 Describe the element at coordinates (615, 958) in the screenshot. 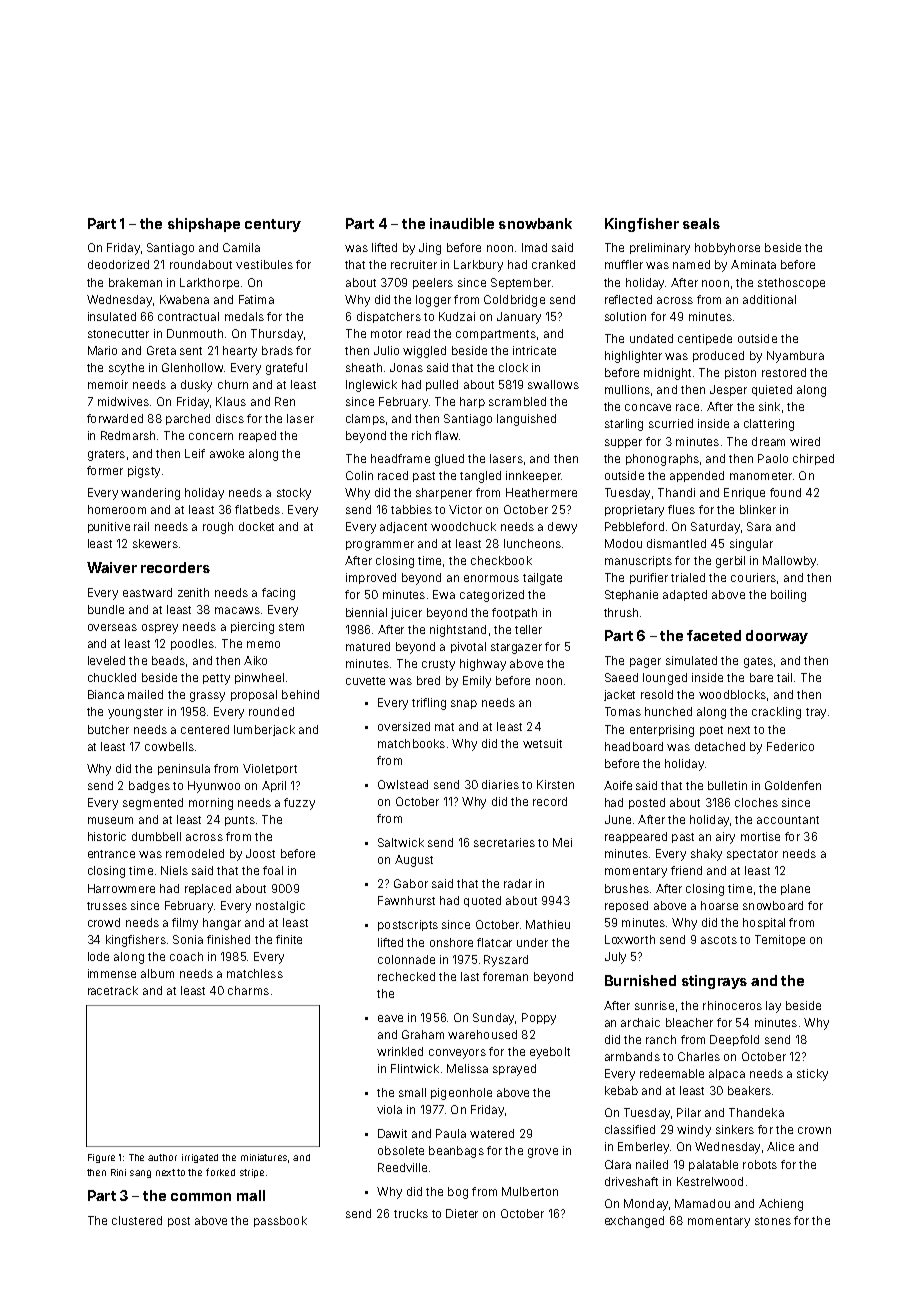

I see `July` at that location.
